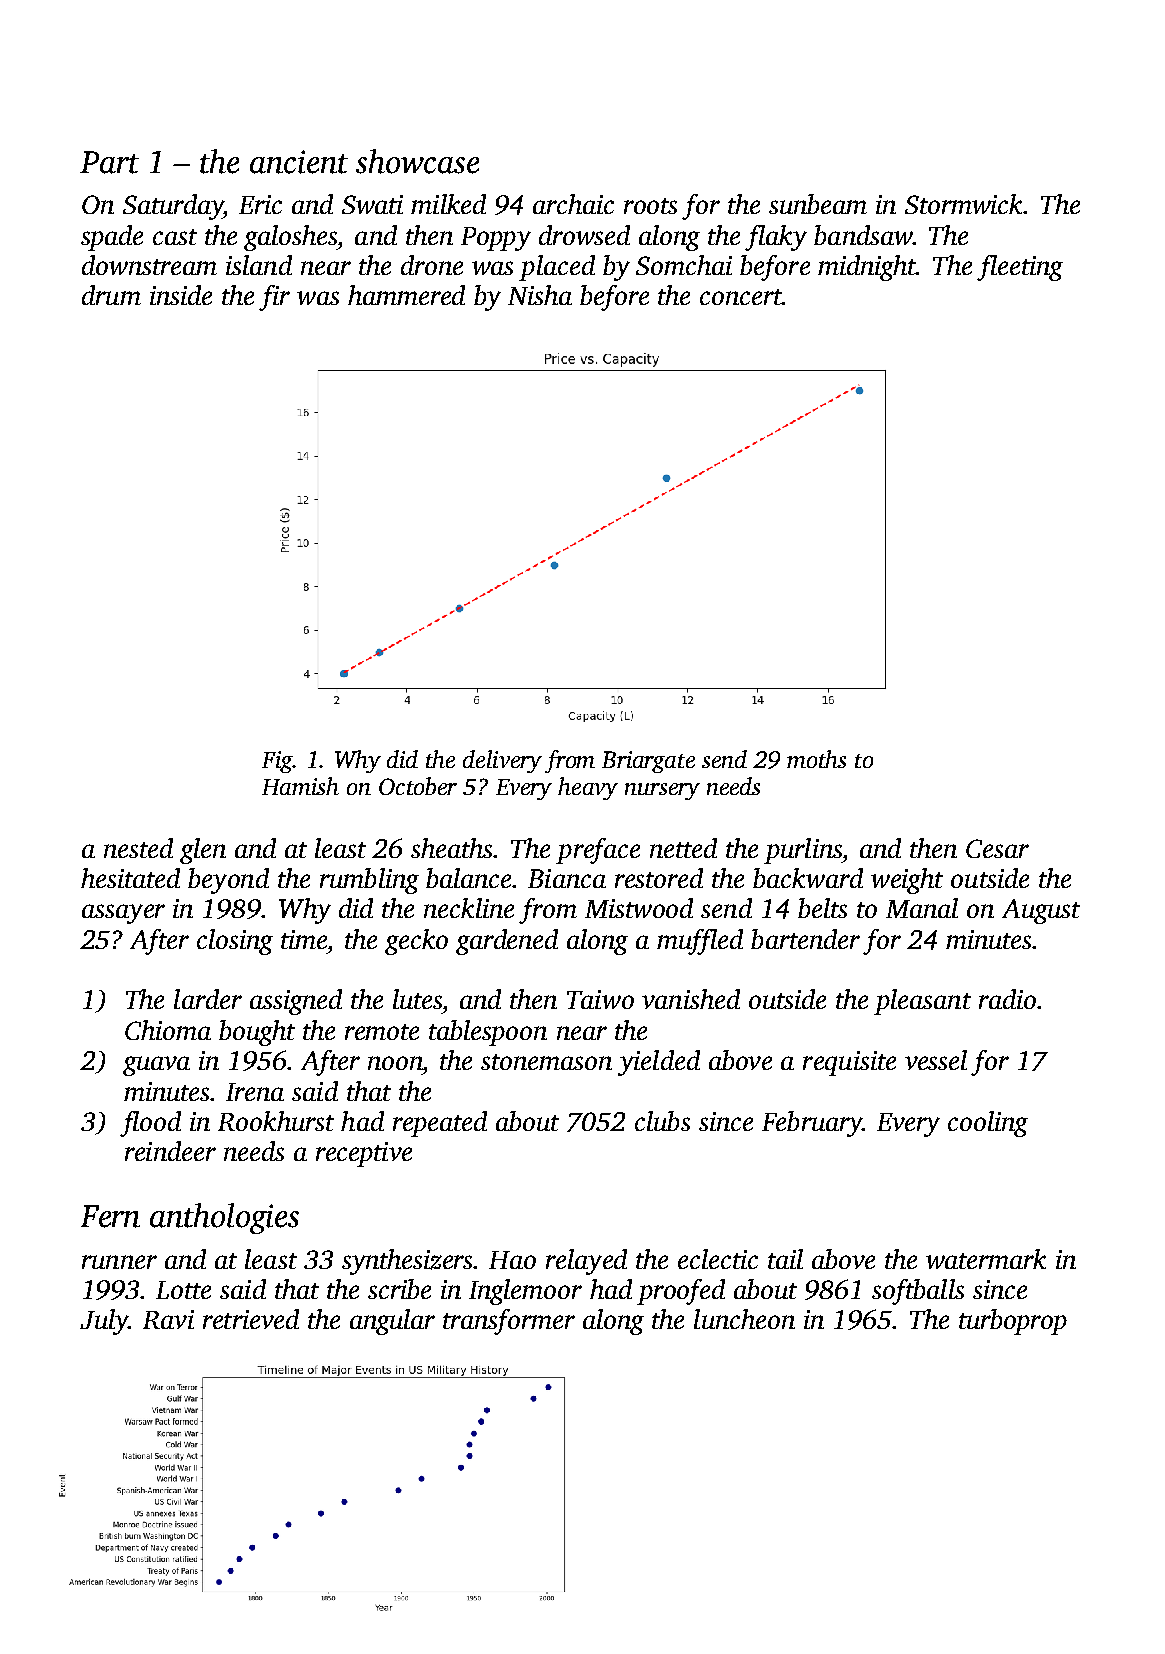  Describe the element at coordinates (291, 238) in the document. I see `galoshes` at that location.
